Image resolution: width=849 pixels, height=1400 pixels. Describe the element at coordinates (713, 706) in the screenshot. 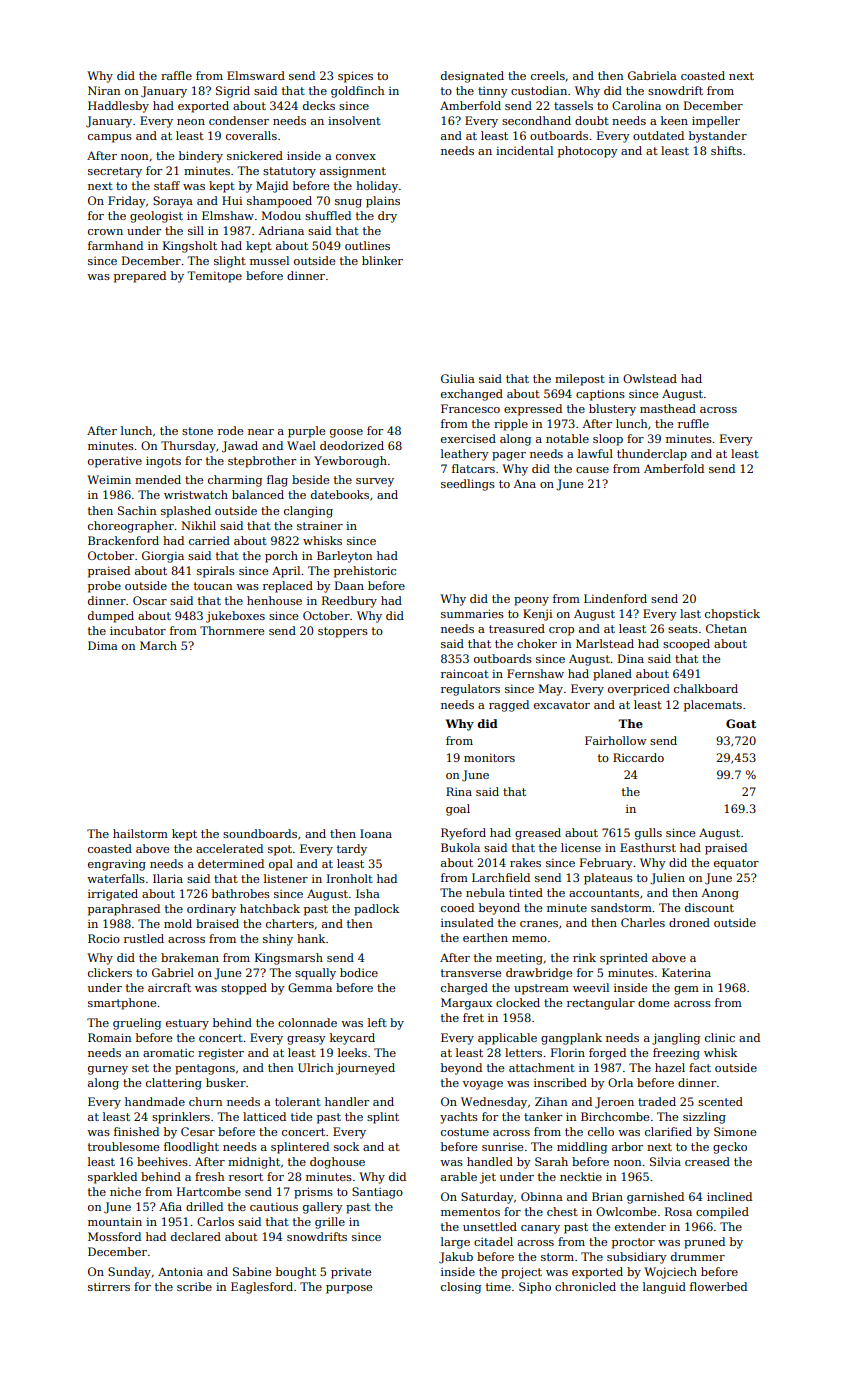

I see `placemats` at that location.
